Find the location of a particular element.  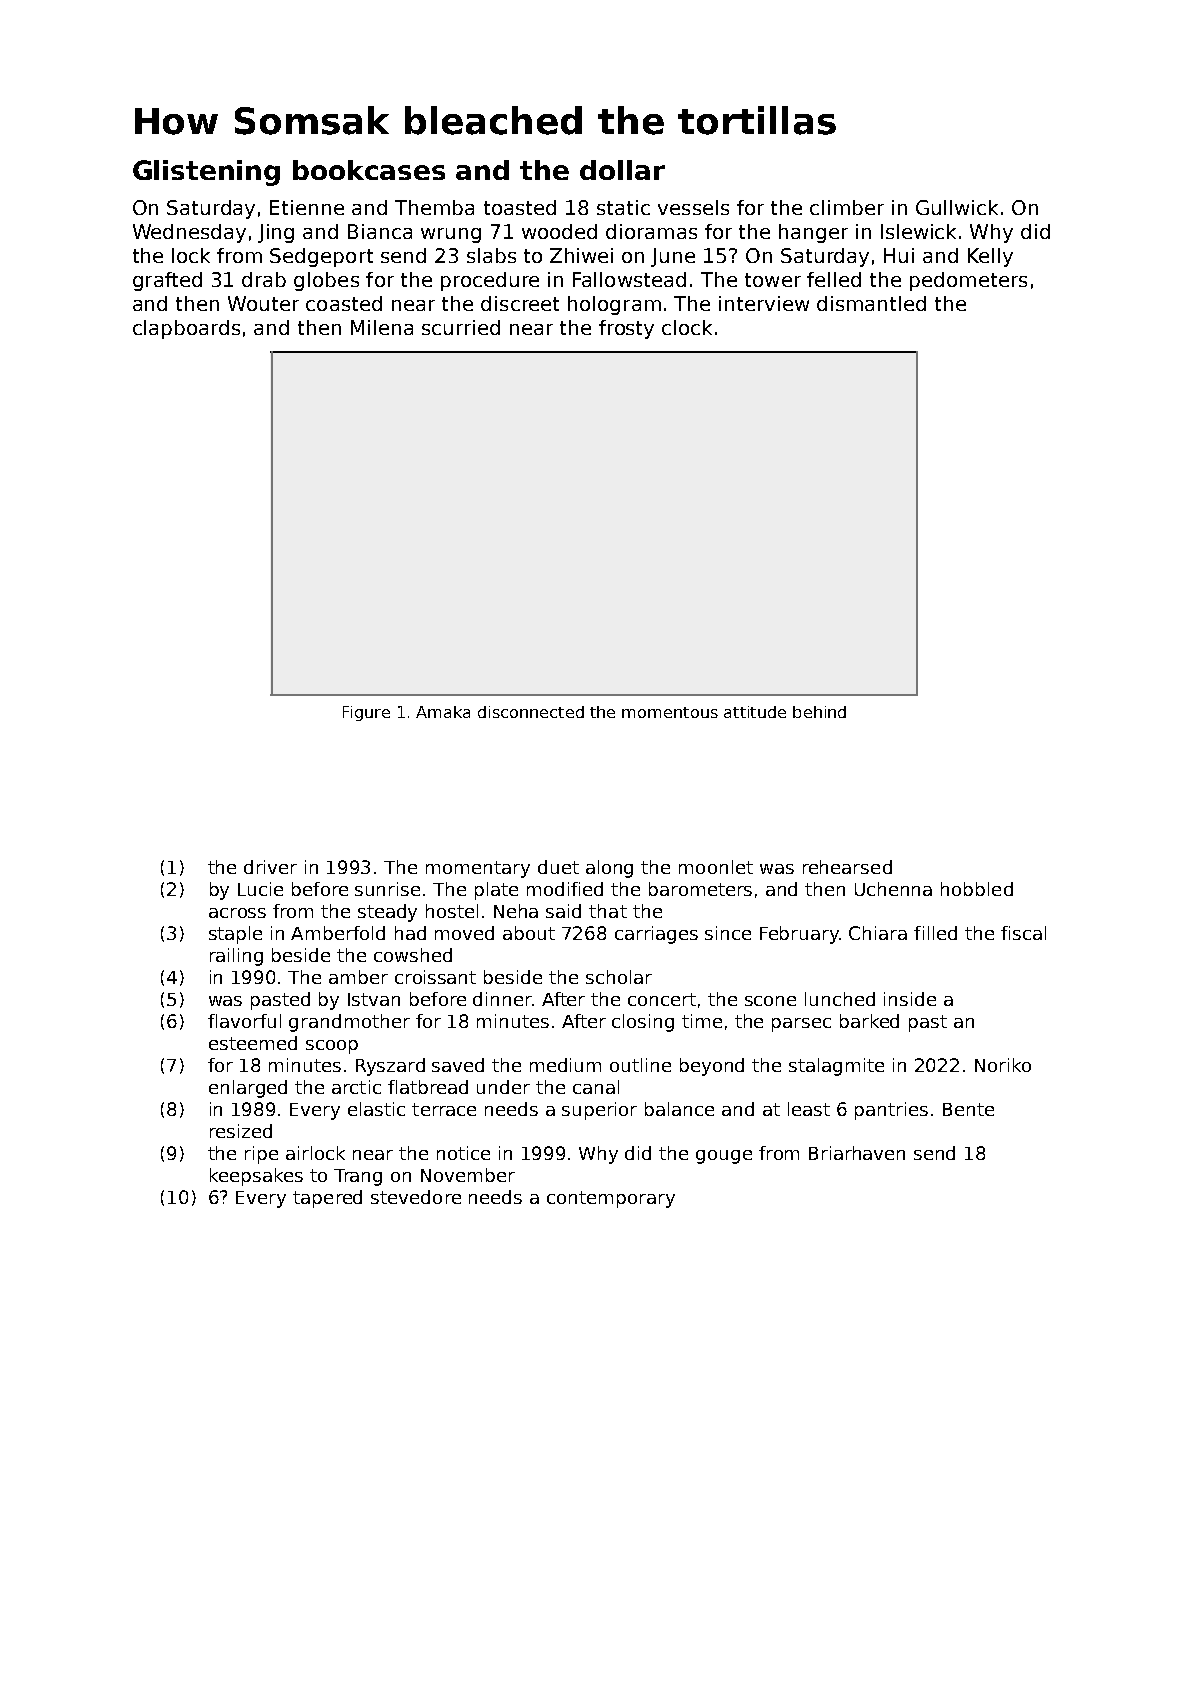

dismantled is located at coordinates (871, 303).
